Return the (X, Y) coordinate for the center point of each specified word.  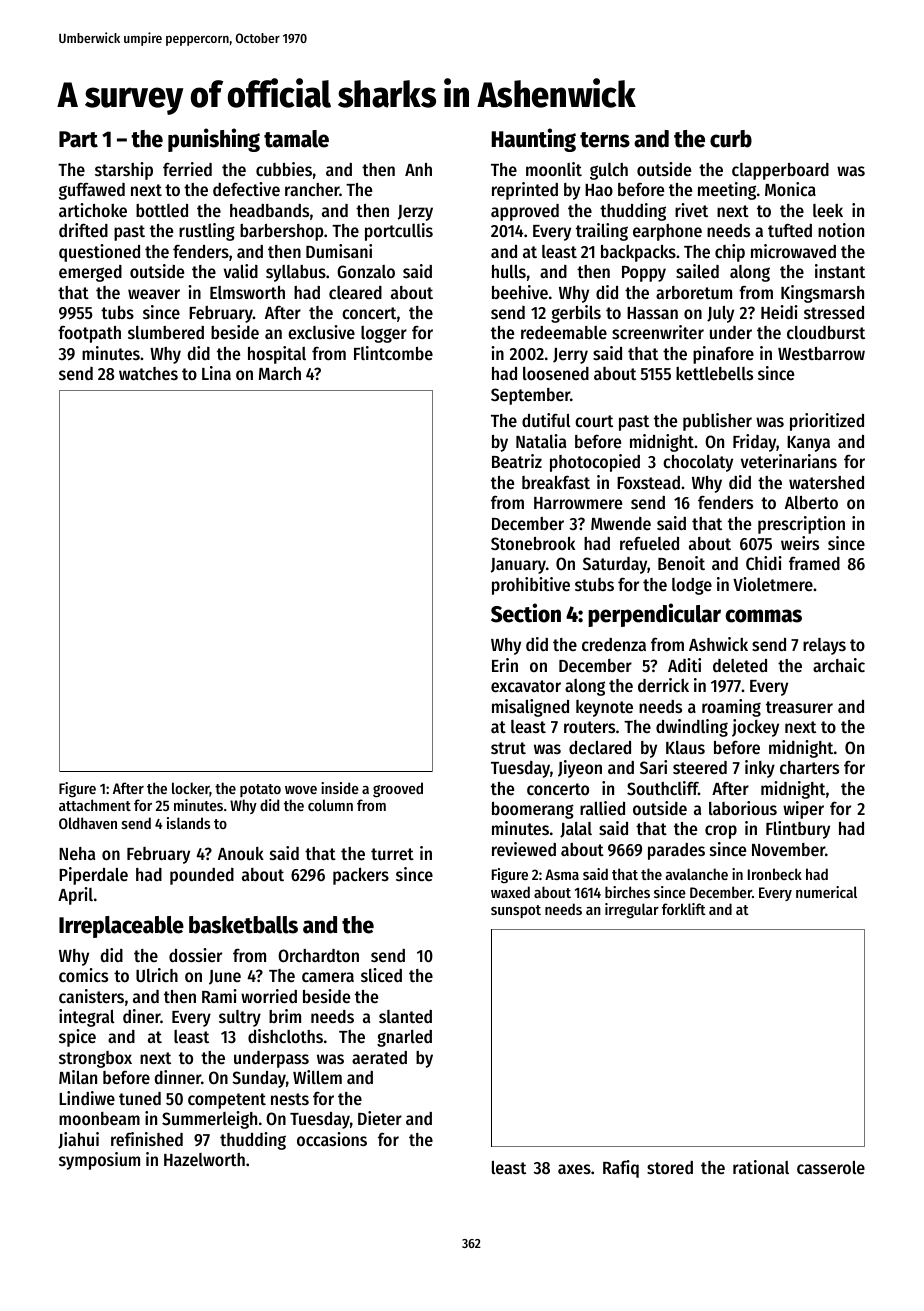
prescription (801, 525)
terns (605, 140)
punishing (214, 140)
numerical (826, 892)
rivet (691, 210)
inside (340, 788)
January (518, 566)
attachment (95, 805)
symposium (99, 1161)
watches (148, 373)
